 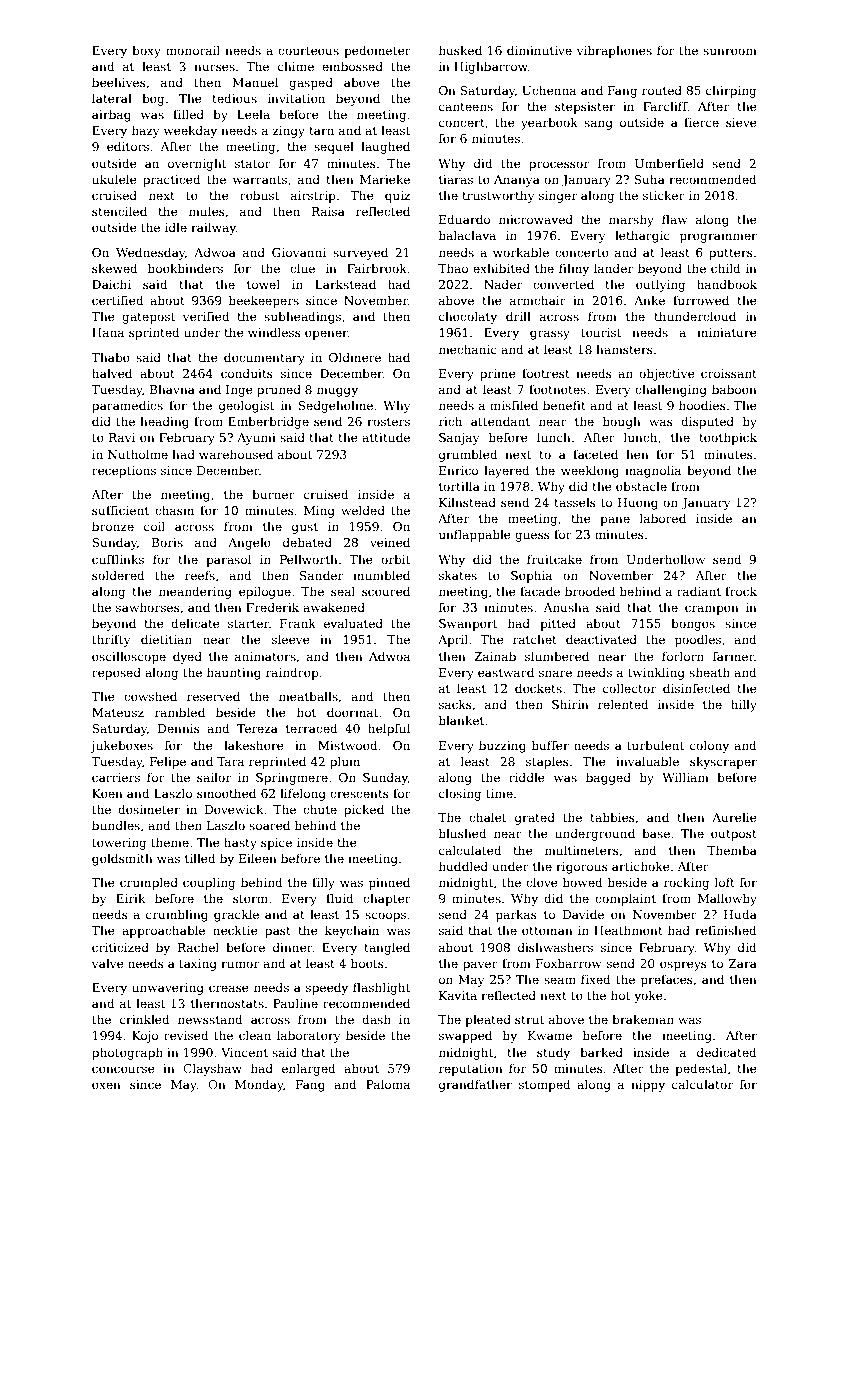 I want to click on sawhorses, so click(x=148, y=607).
